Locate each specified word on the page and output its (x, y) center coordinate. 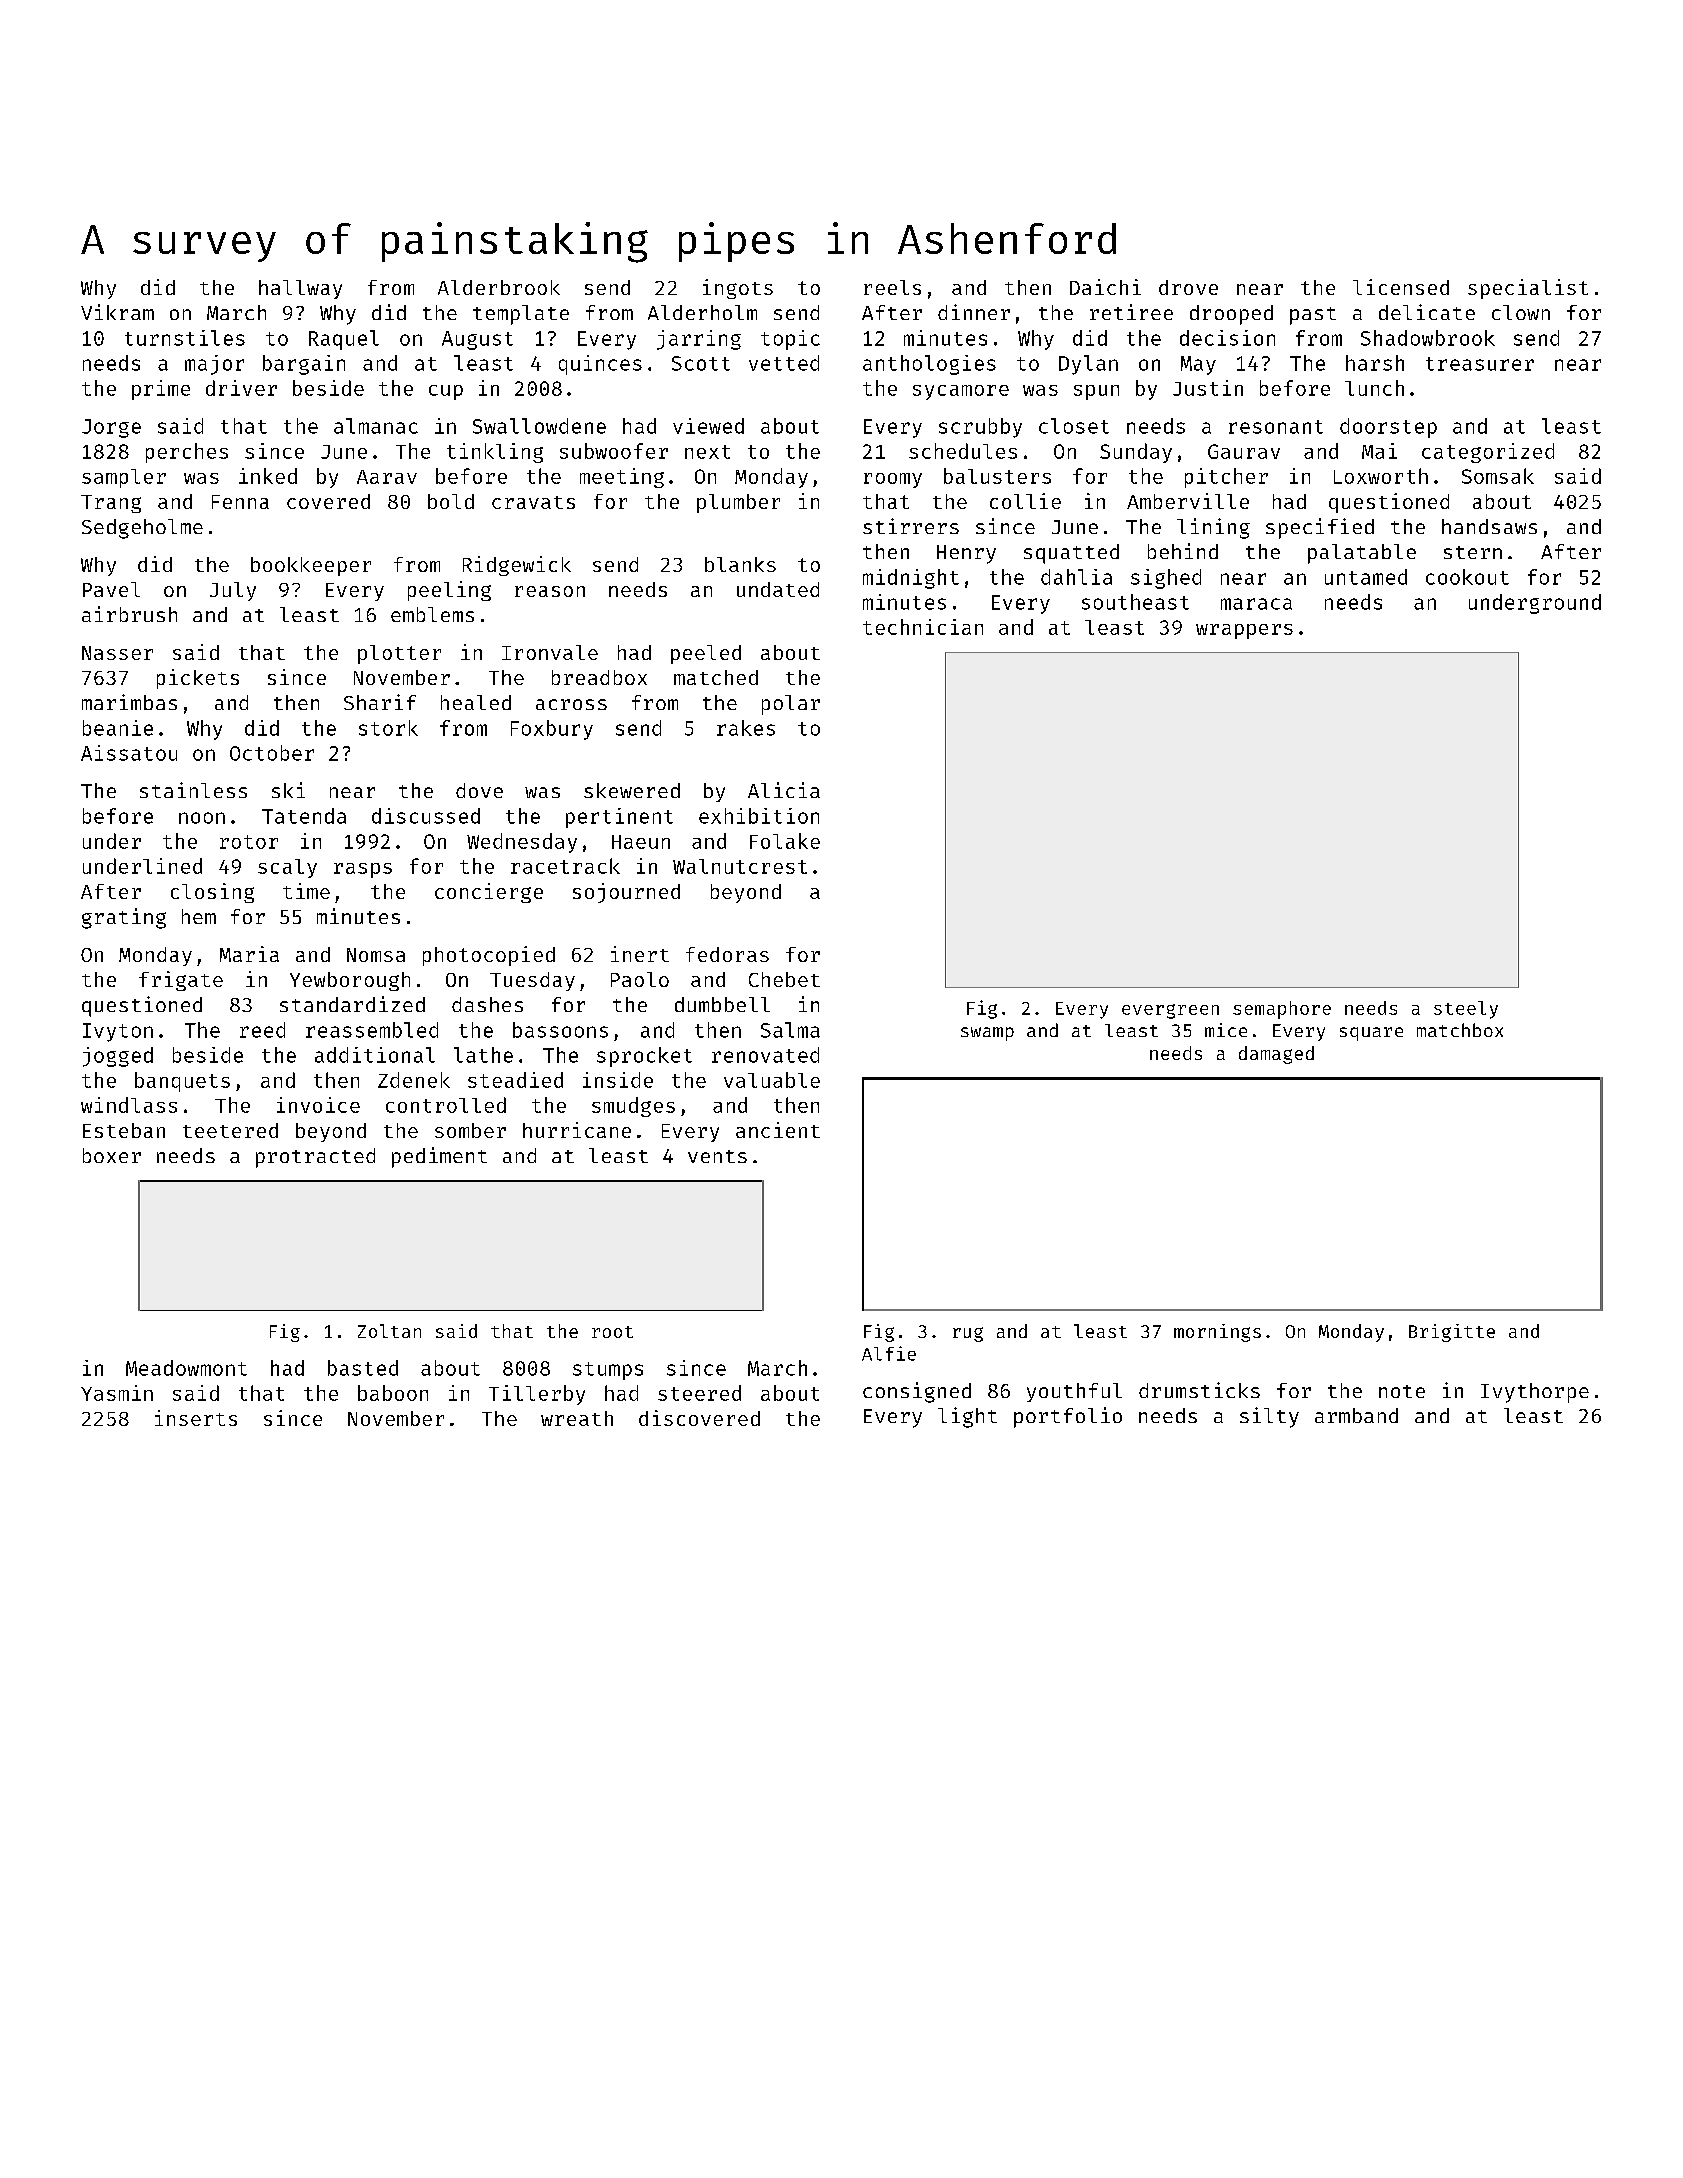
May (1198, 365)
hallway (300, 289)
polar (791, 705)
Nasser (117, 653)
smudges (633, 1107)
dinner (974, 312)
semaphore (1282, 1010)
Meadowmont (186, 1368)
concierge (489, 893)
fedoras (727, 954)
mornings (1217, 1333)
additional (375, 1055)
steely (1466, 1010)
